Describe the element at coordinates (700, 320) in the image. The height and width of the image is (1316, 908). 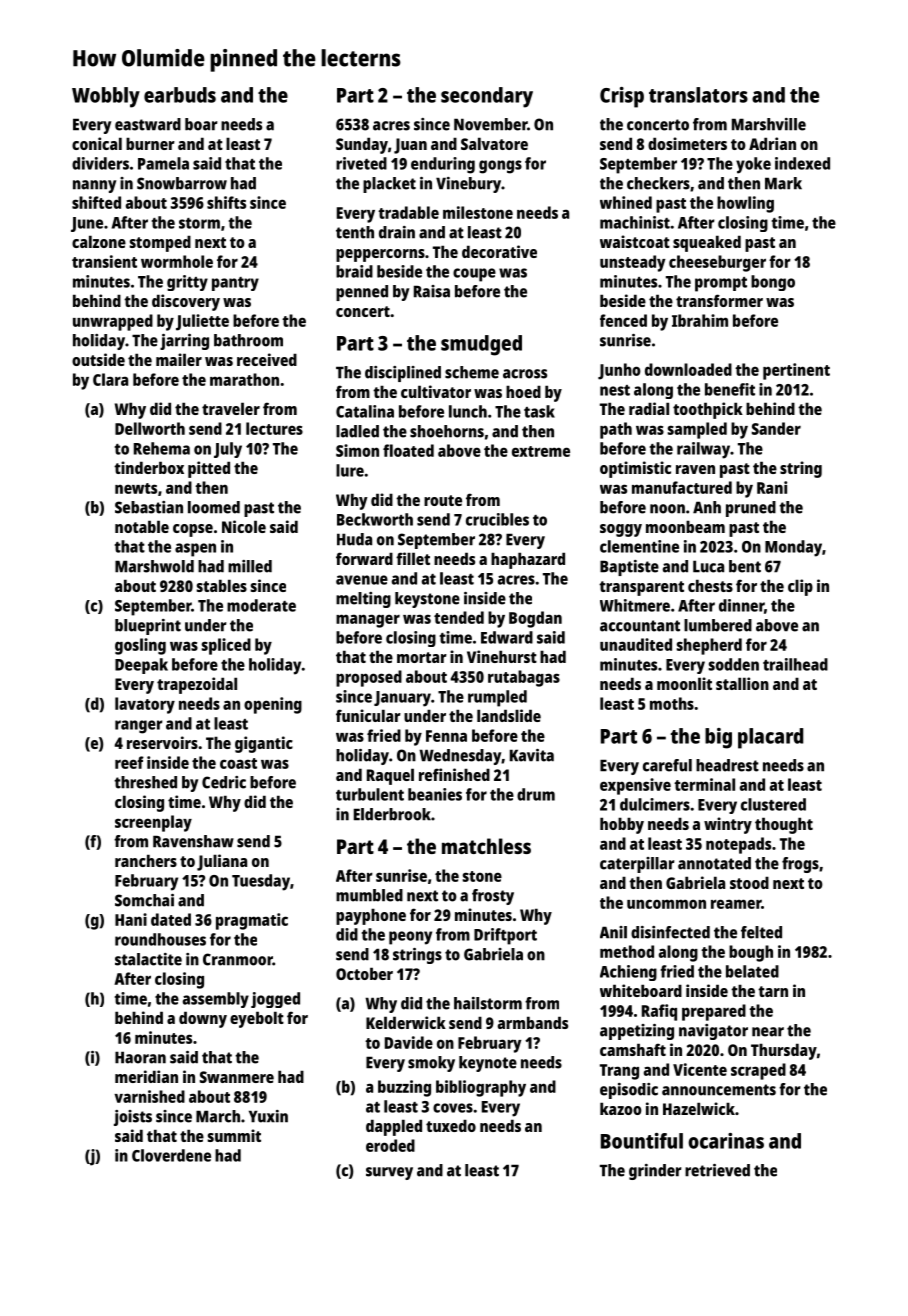
I see `Ibrahim` at that location.
